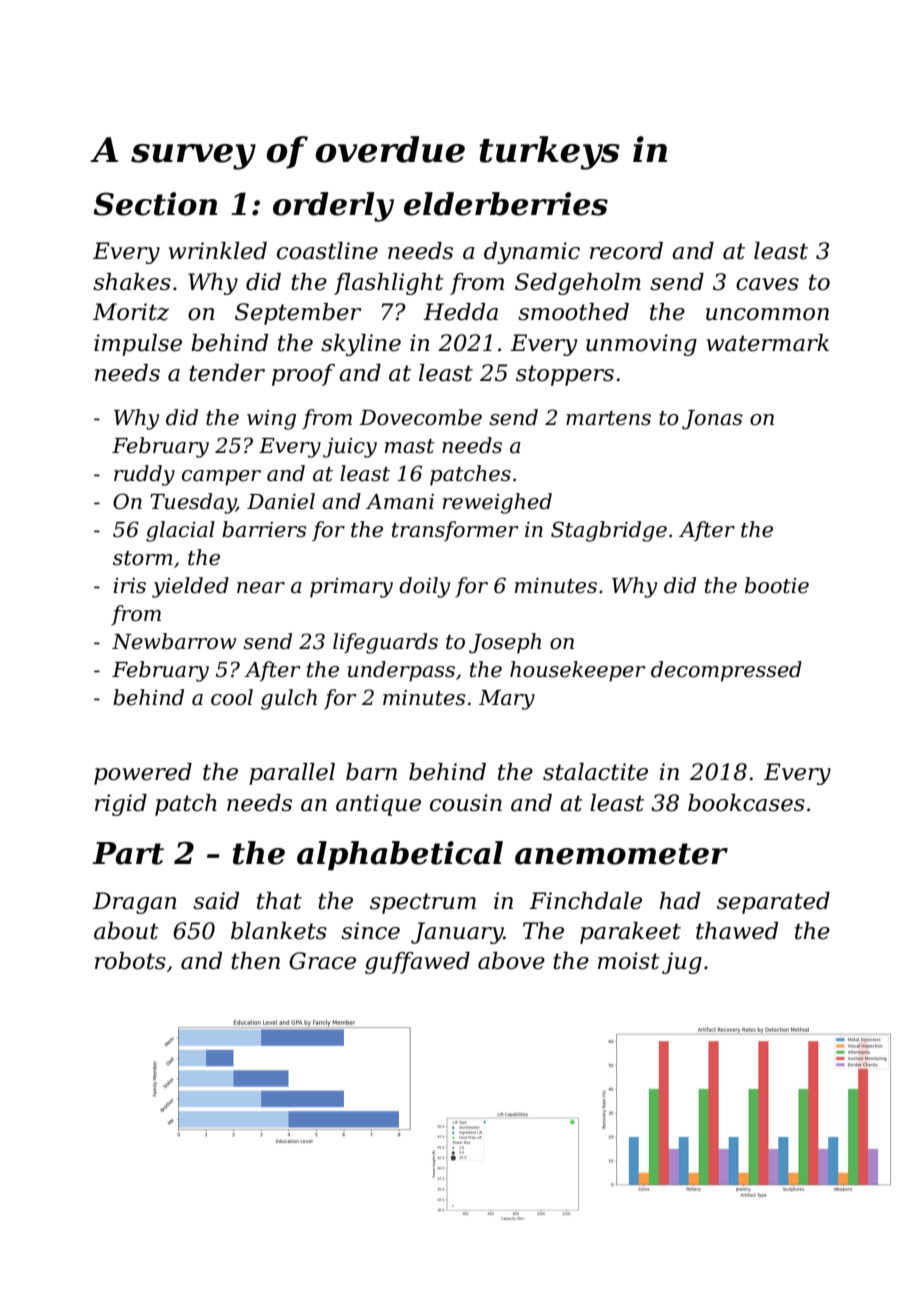 The height and width of the screenshot is (1311, 924). I want to click on guffawed, so click(417, 963).
